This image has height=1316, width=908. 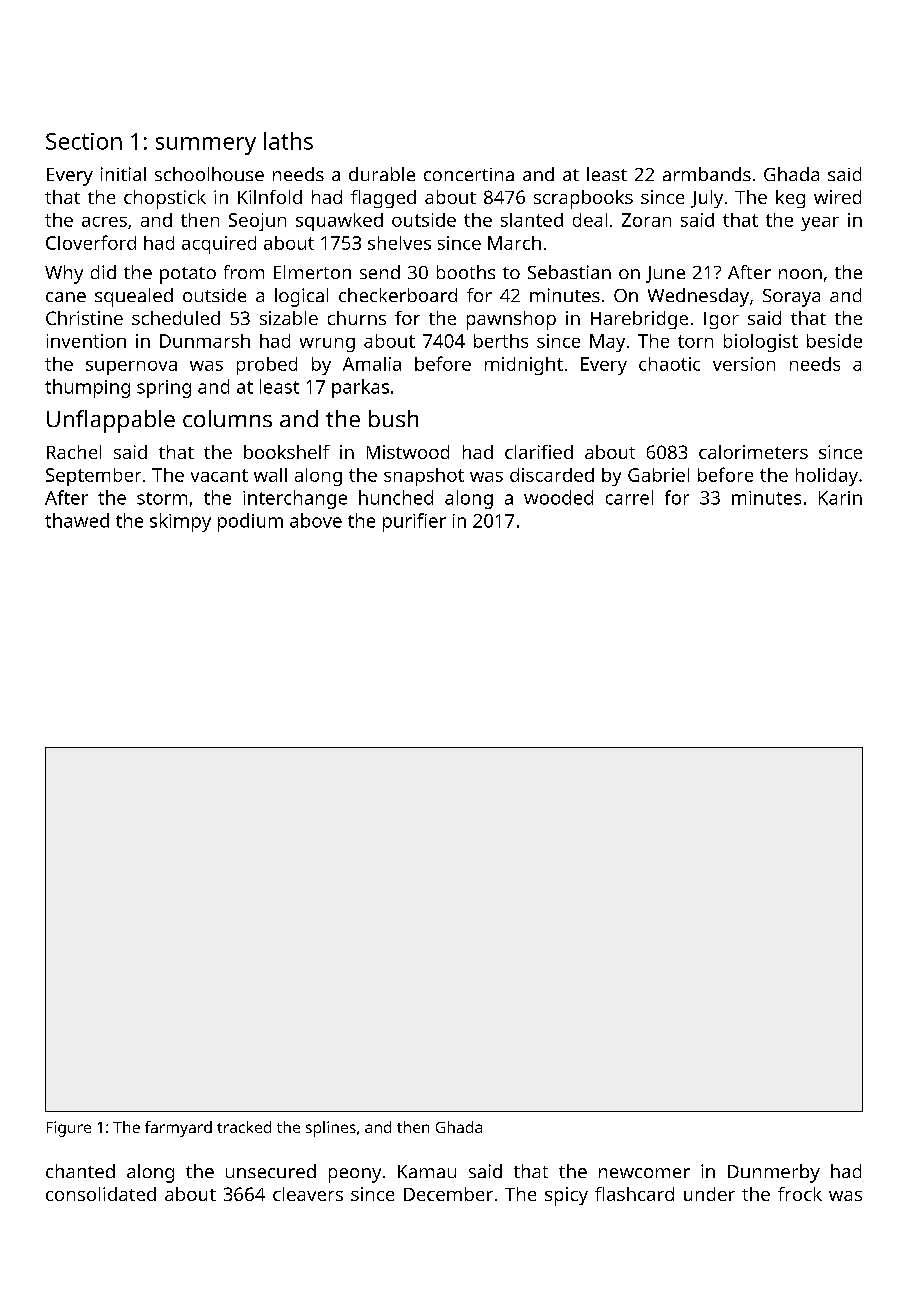 I want to click on cane, so click(x=66, y=297).
